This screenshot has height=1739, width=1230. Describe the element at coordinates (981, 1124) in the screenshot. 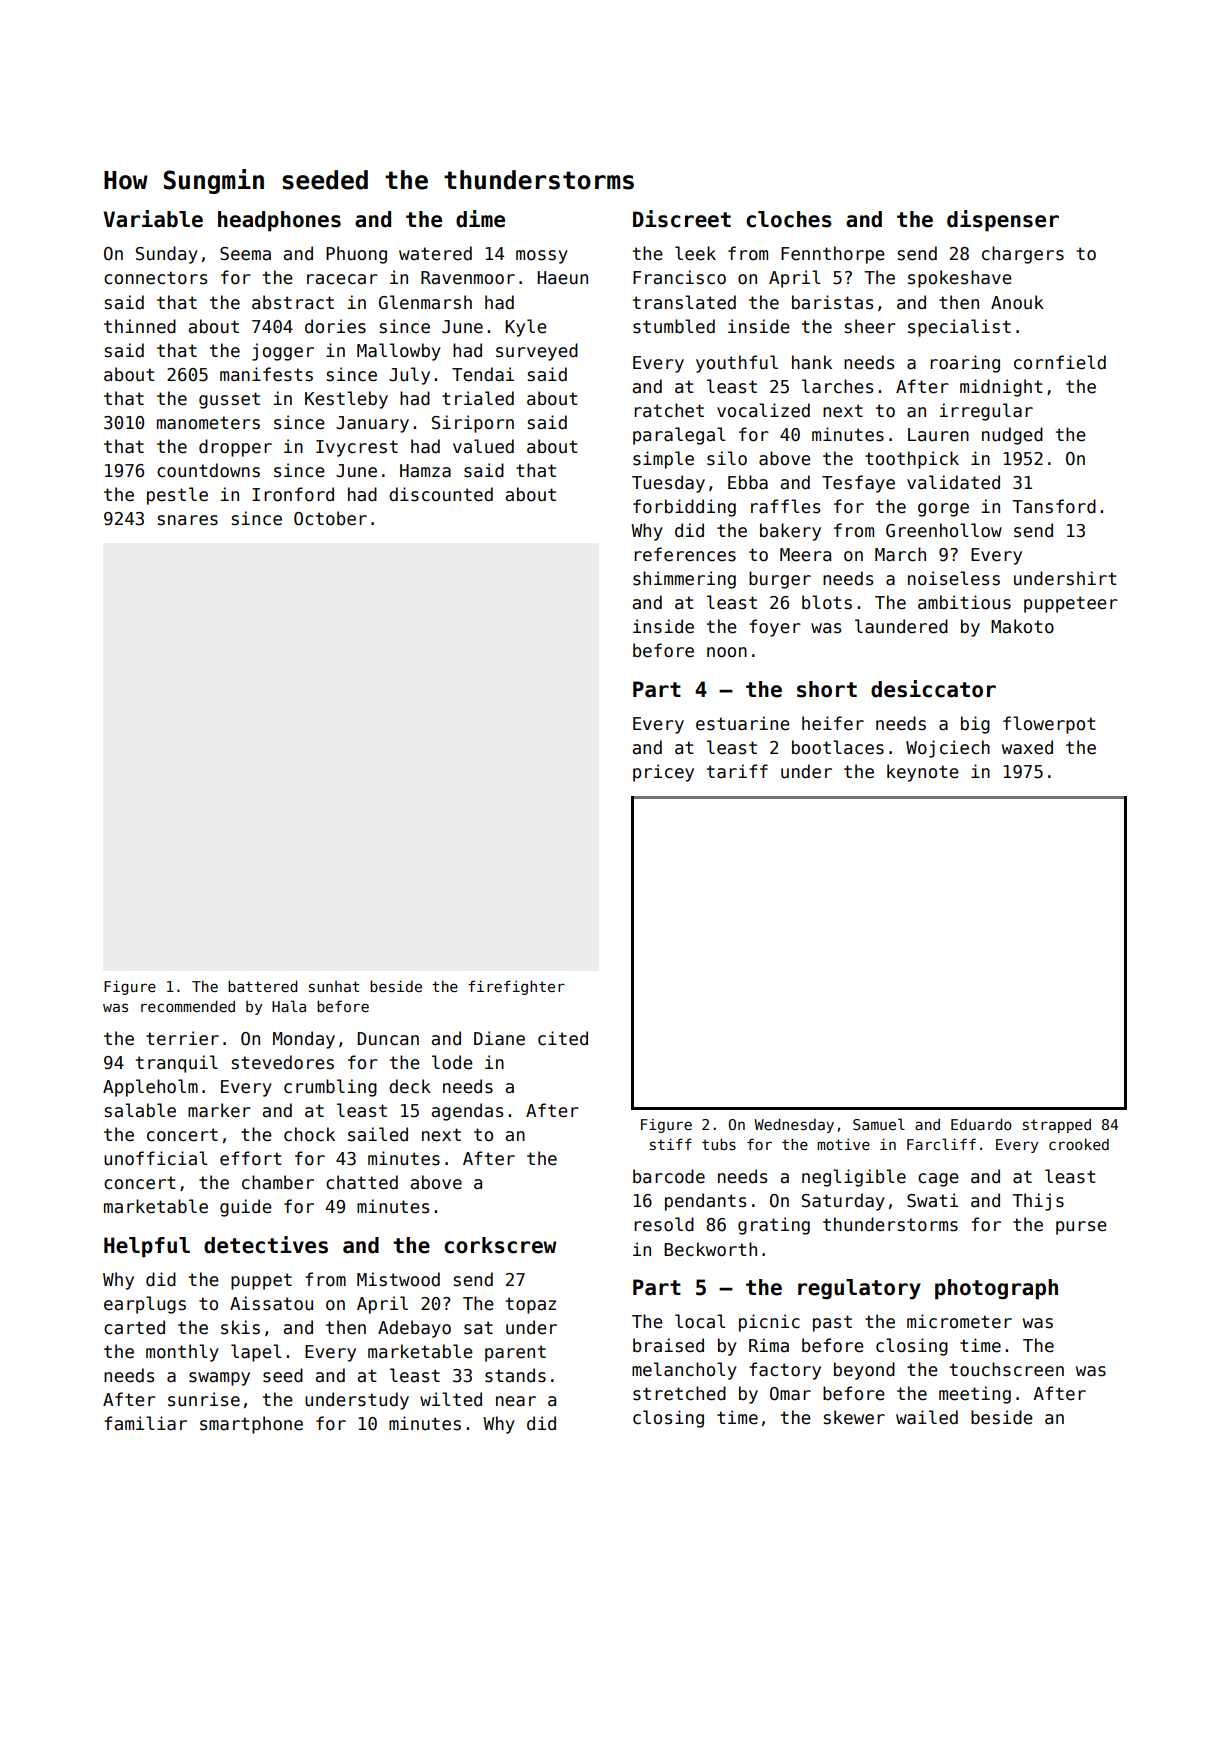

I see `Eduardo` at that location.
